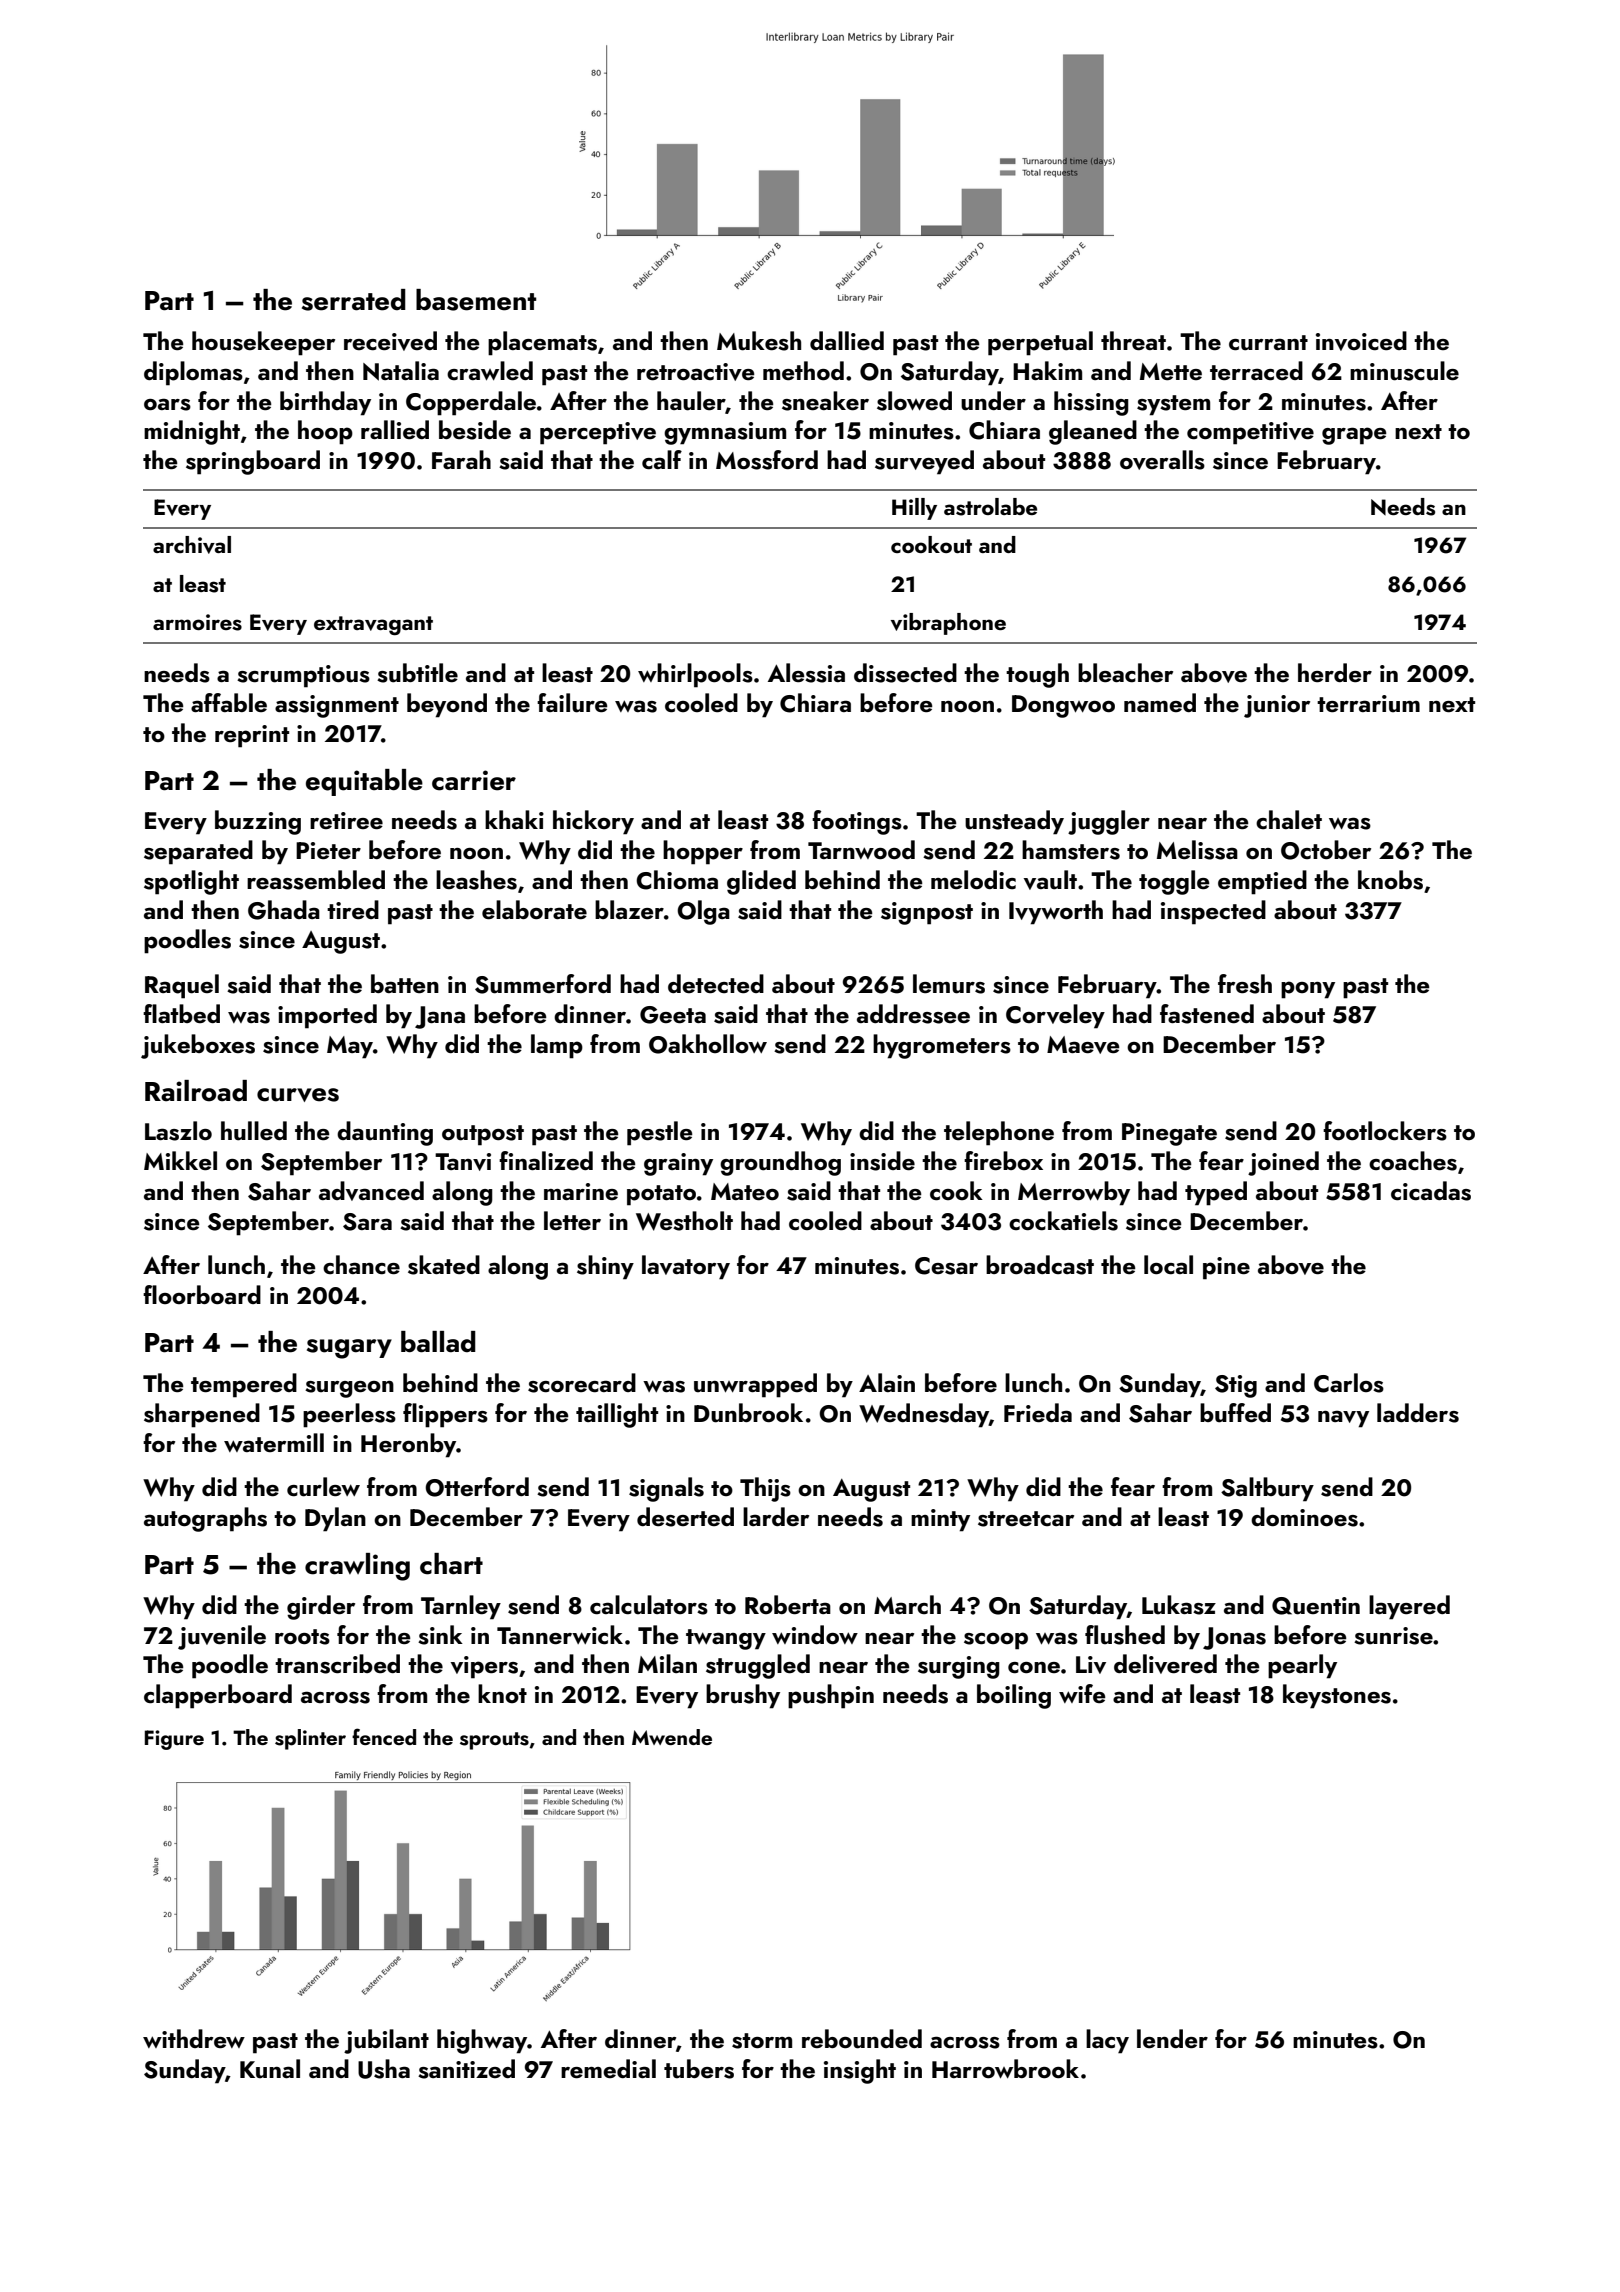  What do you see at coordinates (882, 1161) in the screenshot?
I see `inside` at bounding box center [882, 1161].
